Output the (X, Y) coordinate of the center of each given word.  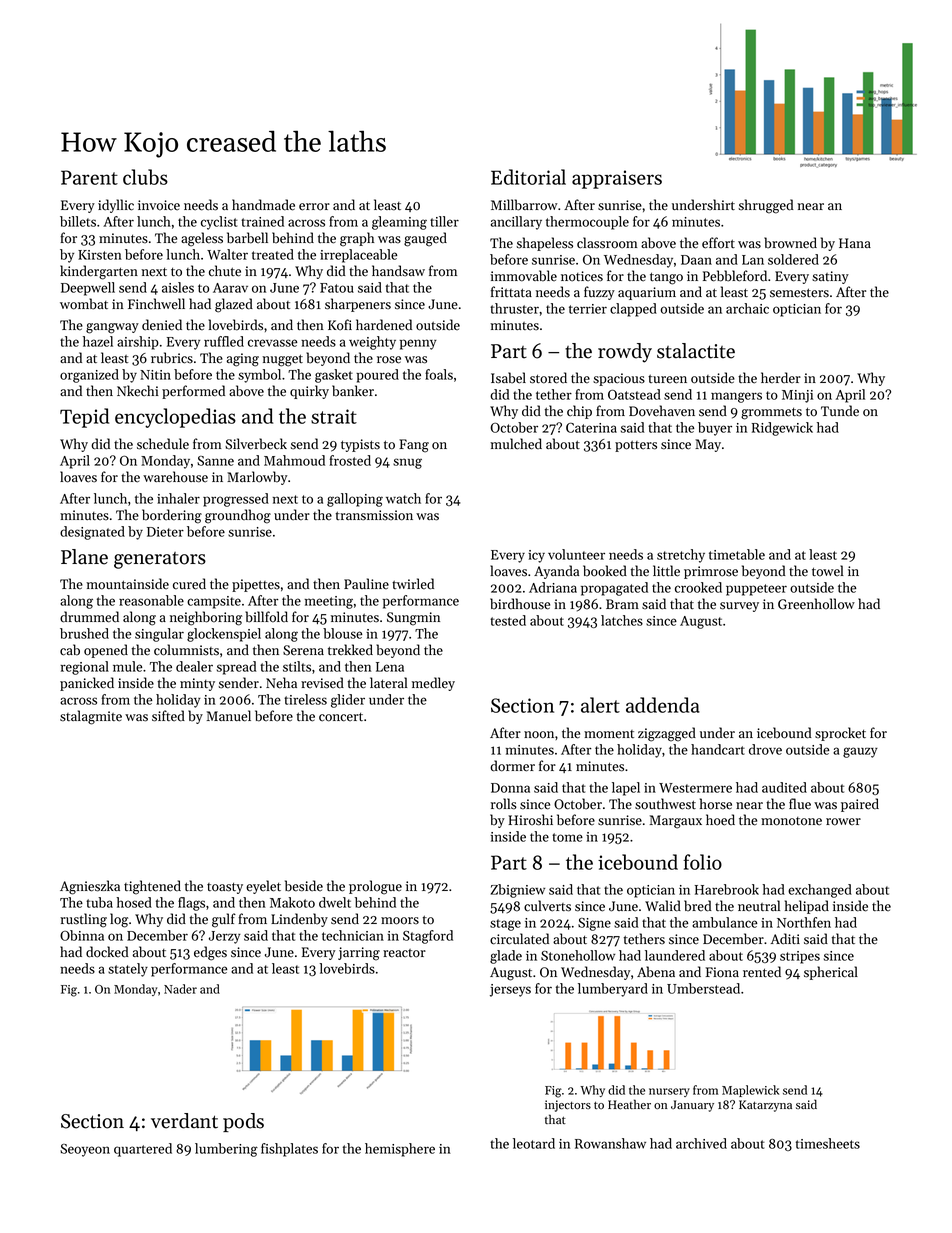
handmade (263, 205)
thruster (514, 308)
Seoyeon (85, 1150)
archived (701, 1143)
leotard (534, 1143)
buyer (715, 429)
